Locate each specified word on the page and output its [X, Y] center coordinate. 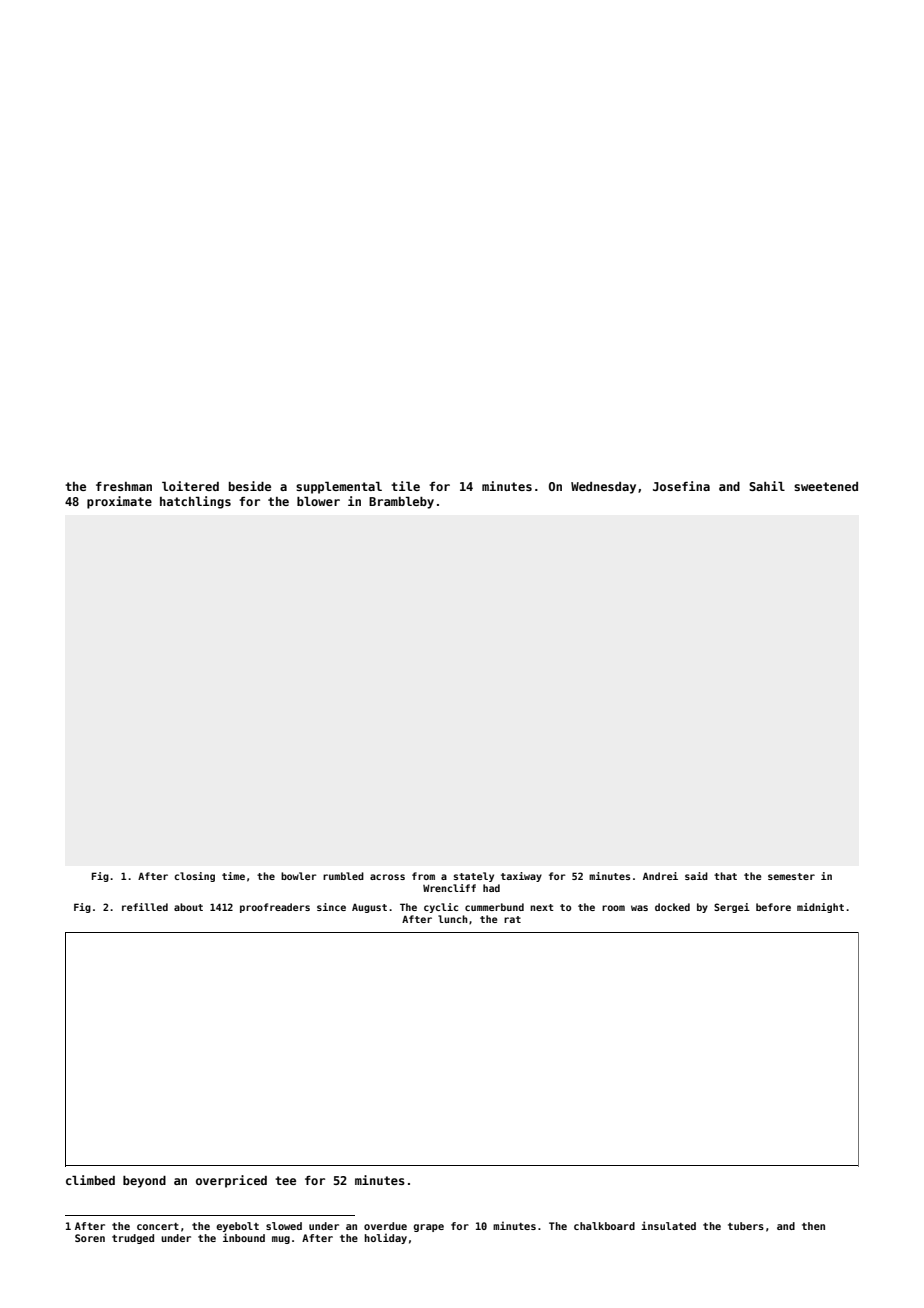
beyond [144, 1182]
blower [318, 501]
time [233, 876]
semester [791, 876]
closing [194, 877]
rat [512, 919]
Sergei [732, 908]
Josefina [681, 486]
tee [285, 1180]
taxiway [521, 877]
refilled [145, 907]
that [725, 876]
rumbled [343, 876]
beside [250, 486]
